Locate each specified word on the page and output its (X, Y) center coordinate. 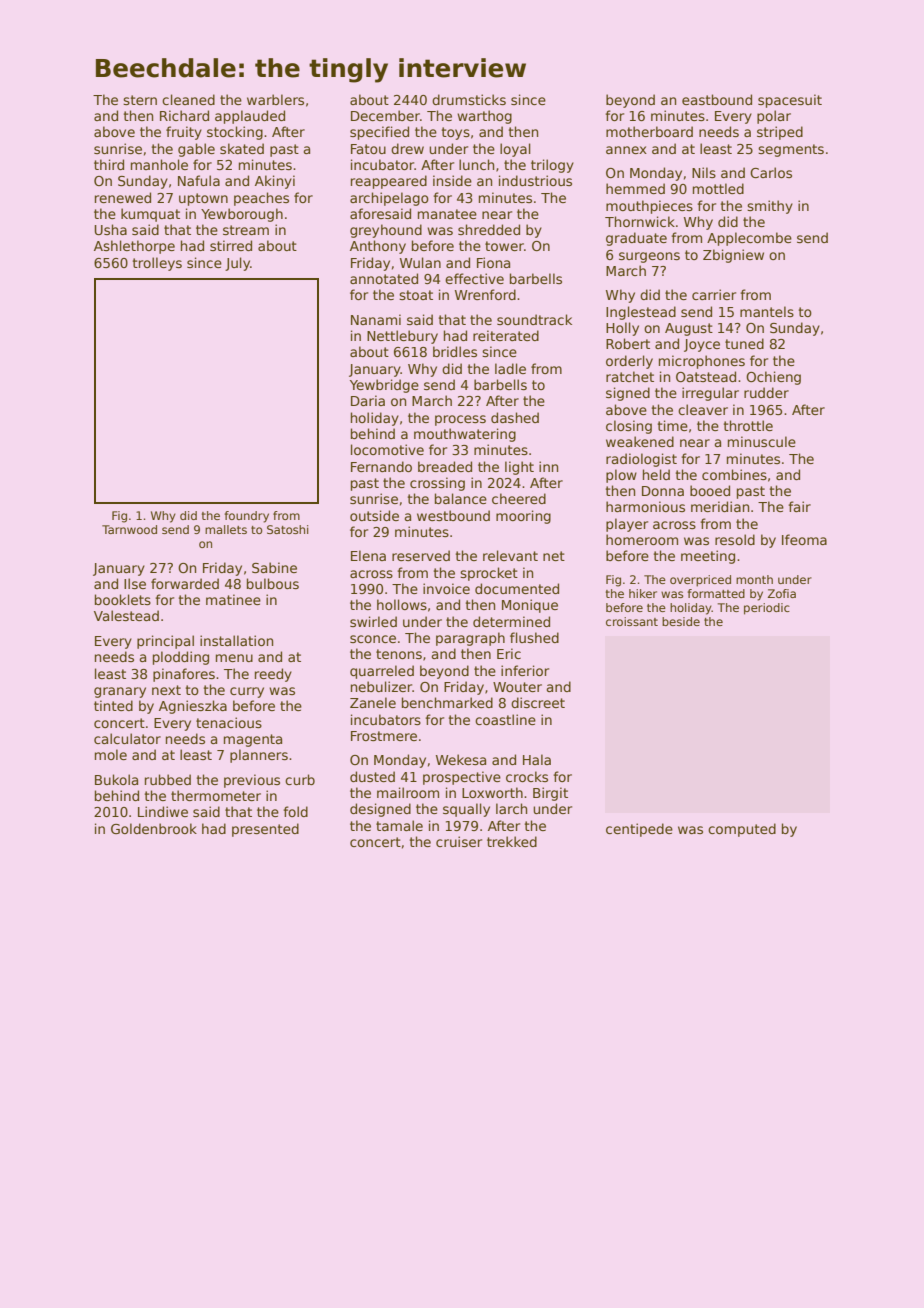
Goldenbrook (154, 828)
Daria (368, 400)
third (109, 164)
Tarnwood (129, 529)
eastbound (717, 99)
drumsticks (469, 99)
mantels (767, 311)
